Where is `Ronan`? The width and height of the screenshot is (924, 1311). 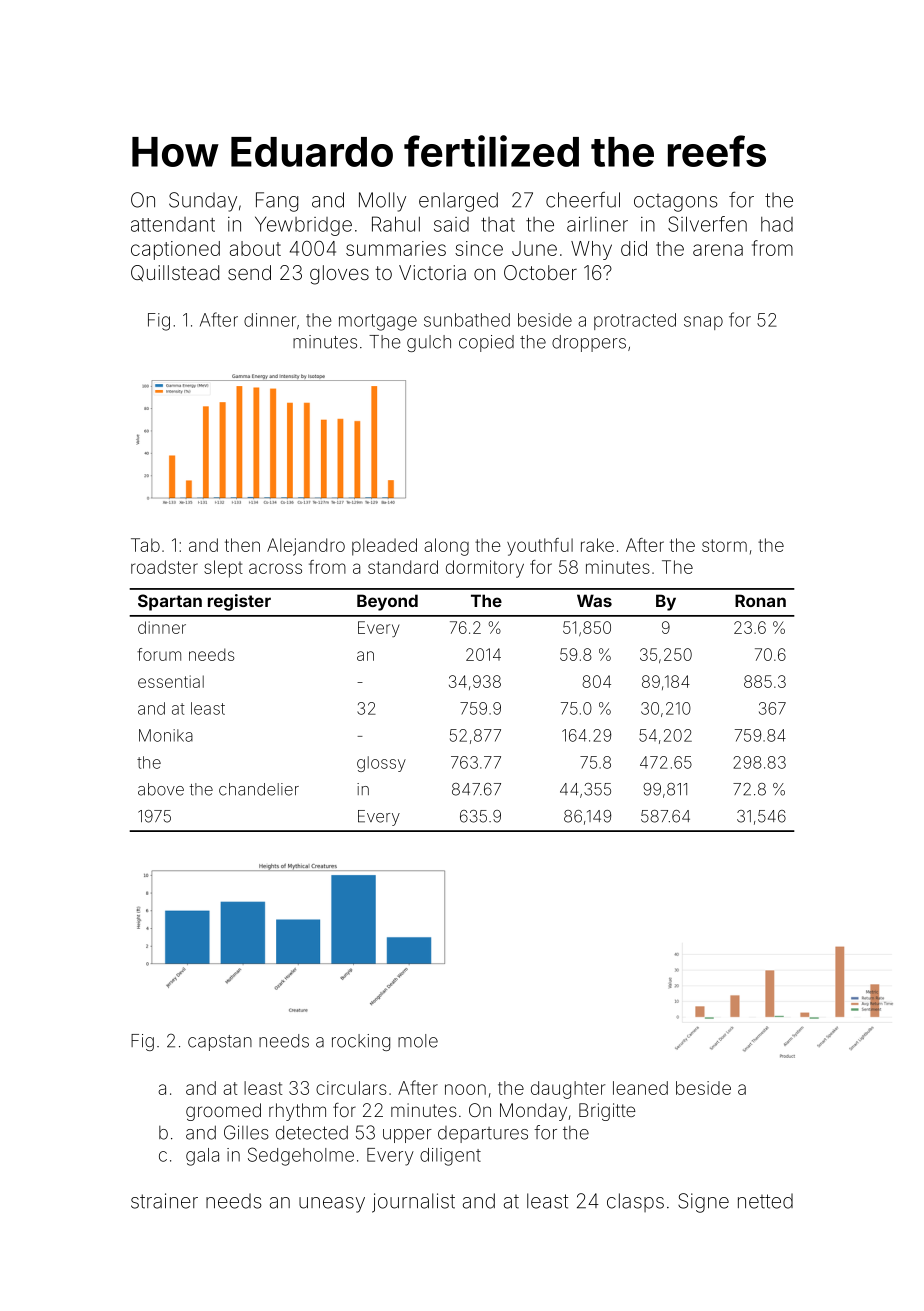
Ronan is located at coordinates (760, 600).
